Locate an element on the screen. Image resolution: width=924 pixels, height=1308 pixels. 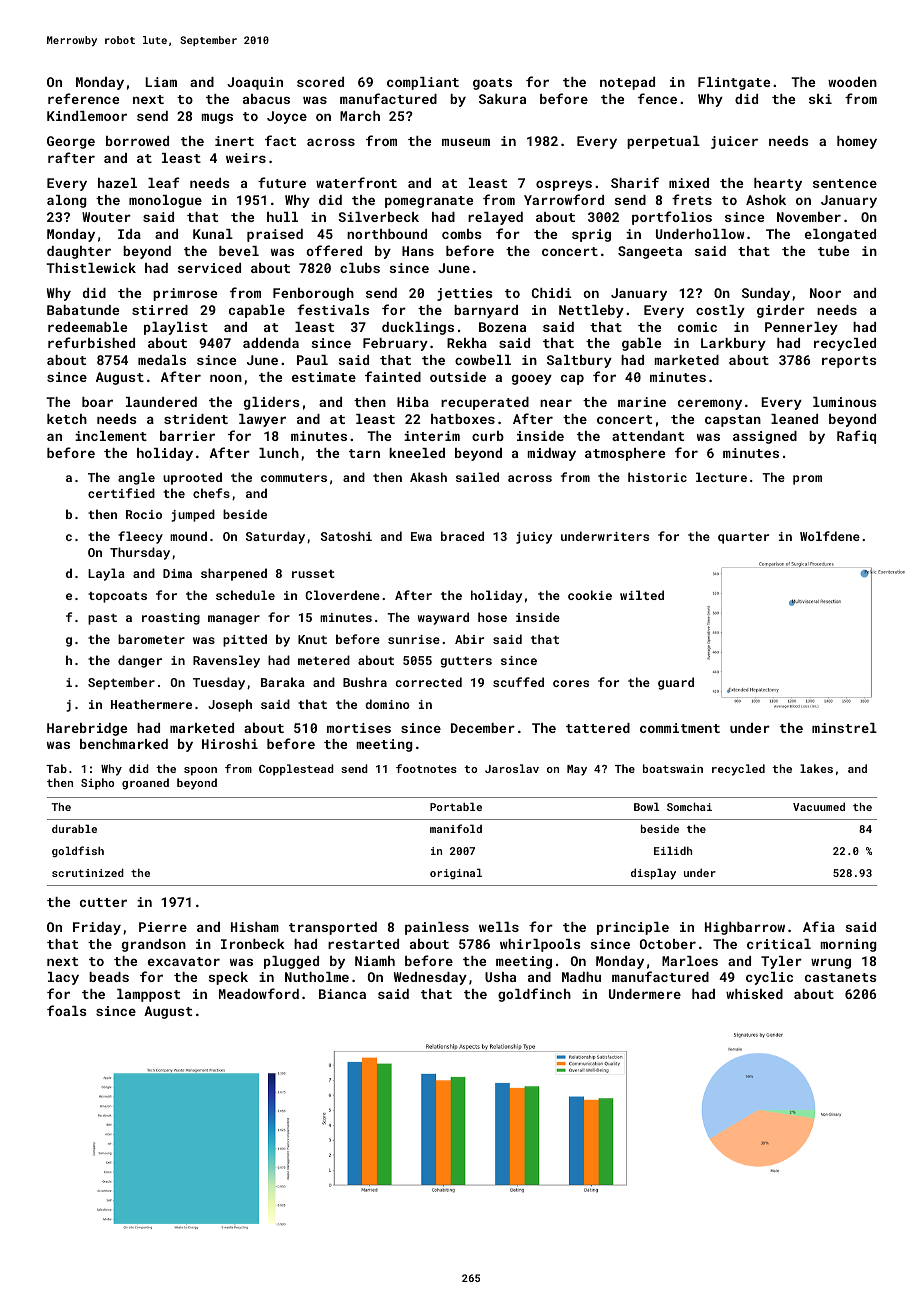
abacus is located at coordinates (266, 99).
